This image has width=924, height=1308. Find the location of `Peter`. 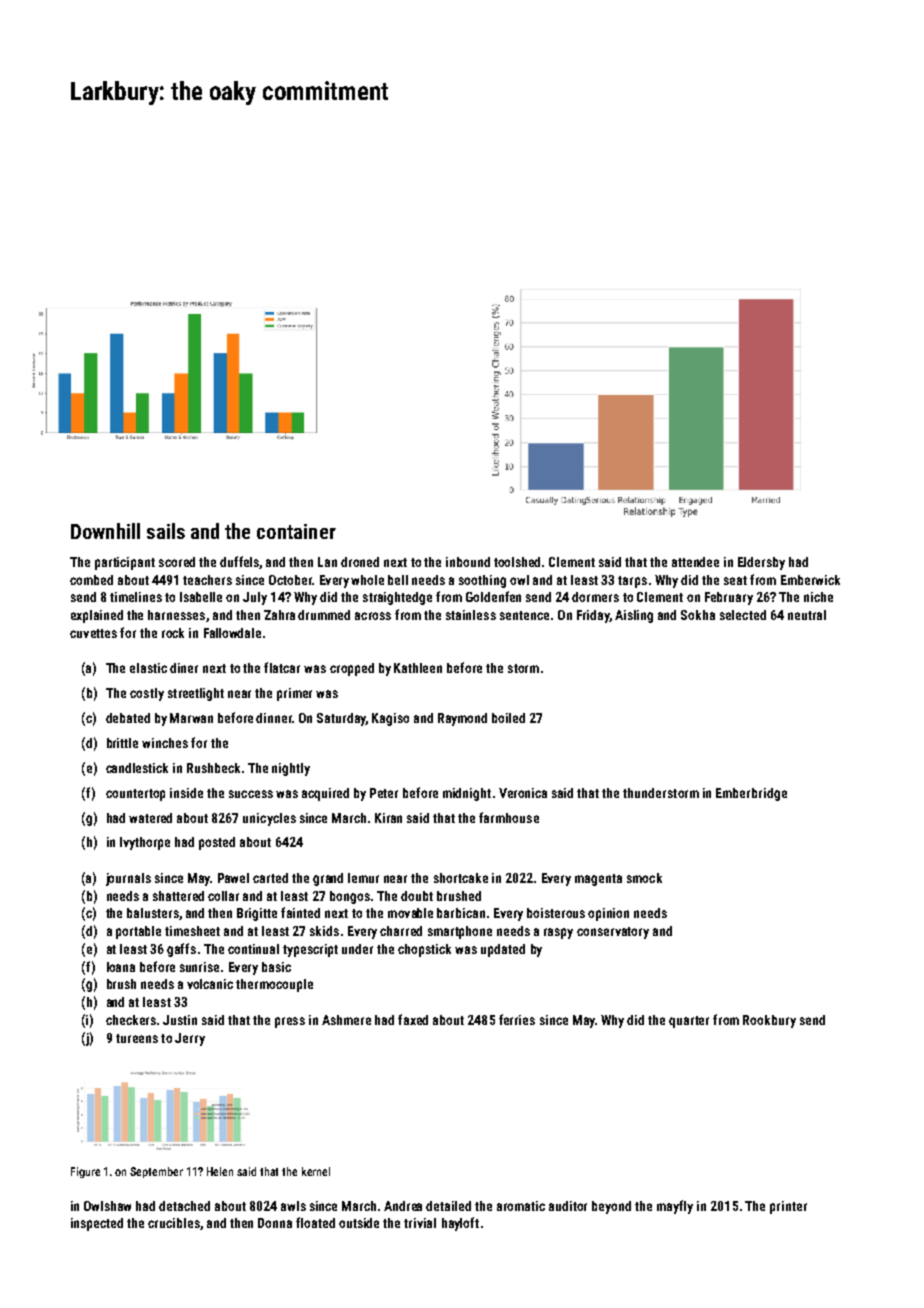

Peter is located at coordinates (384, 793).
